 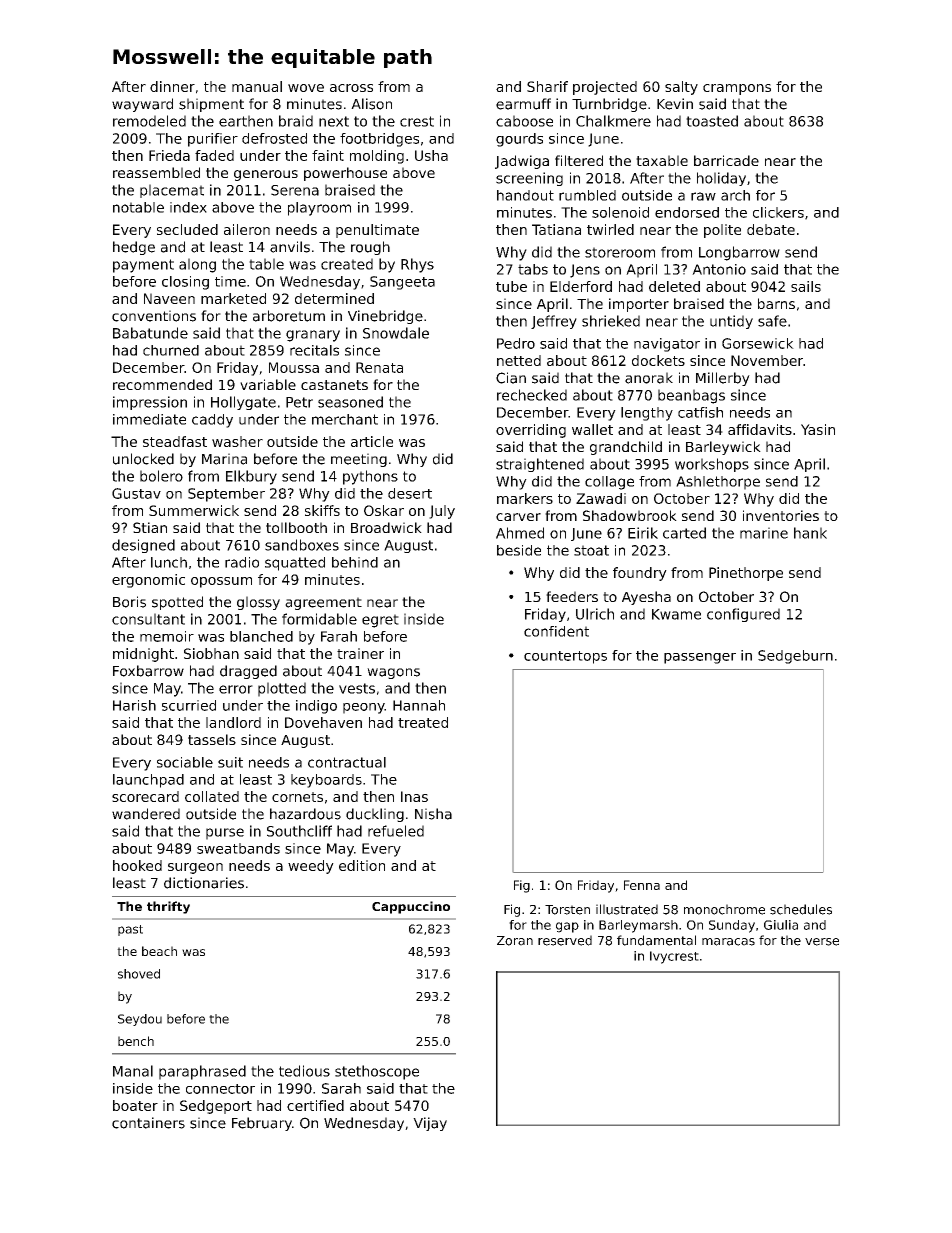 I want to click on monochrome, so click(x=724, y=909).
